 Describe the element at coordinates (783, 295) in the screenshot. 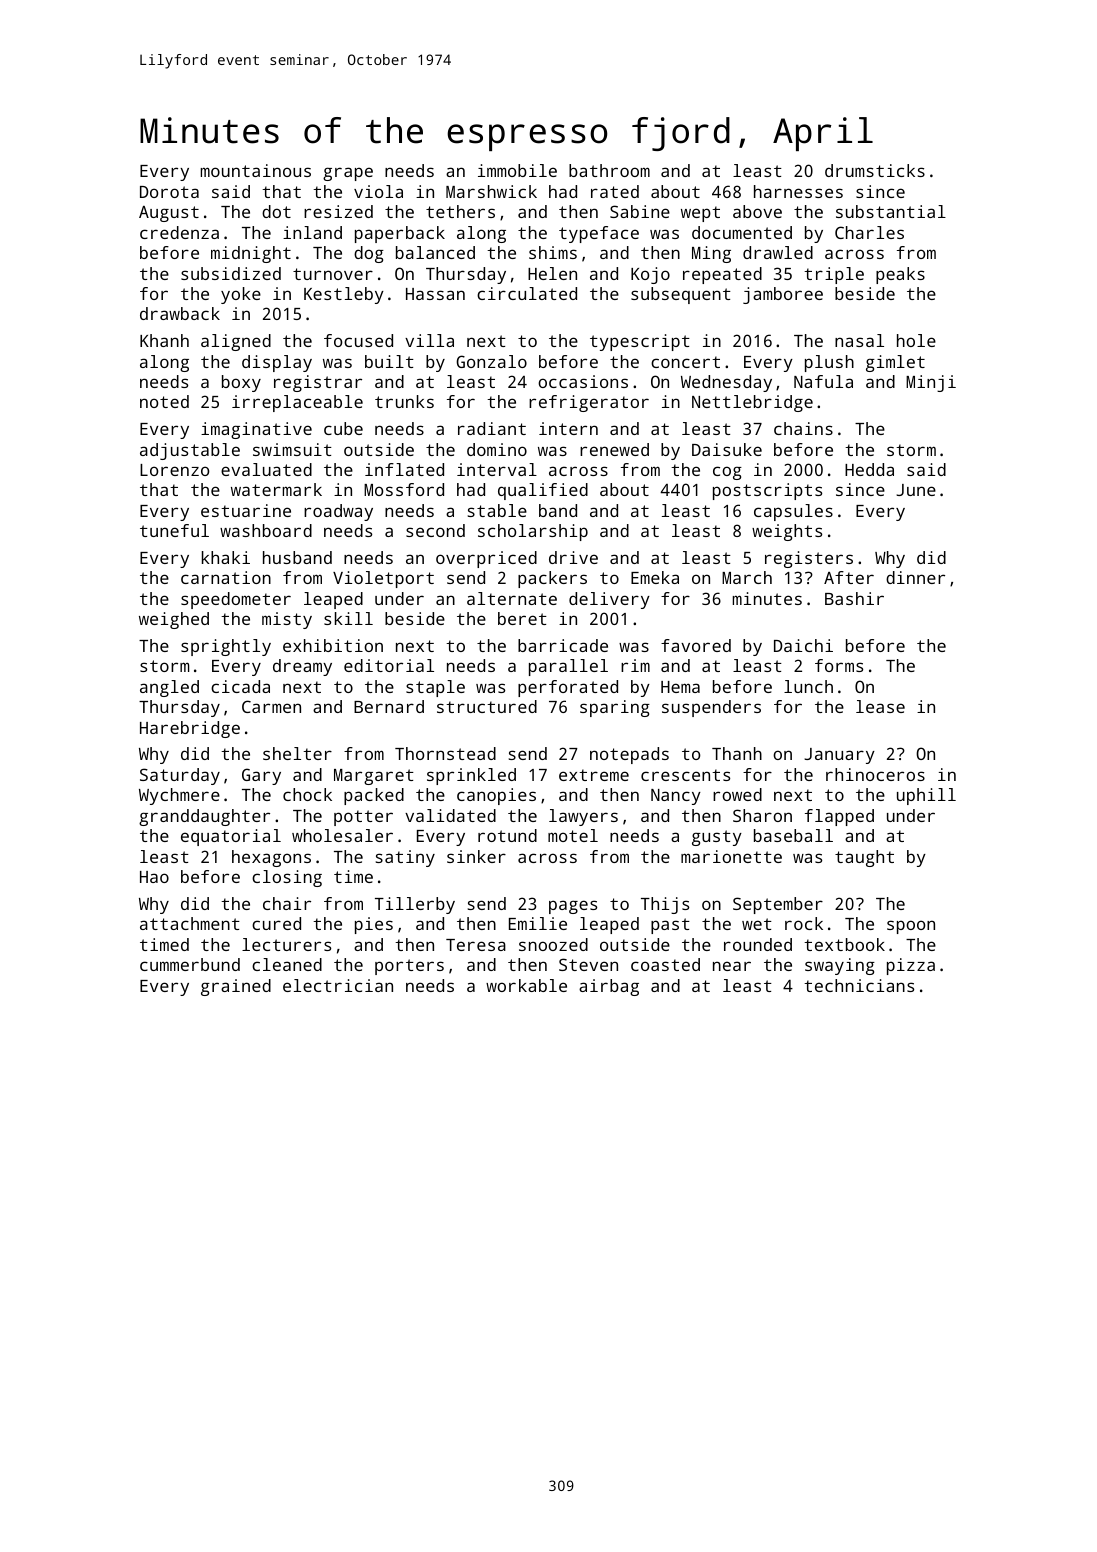

I see `jamboree` at that location.
